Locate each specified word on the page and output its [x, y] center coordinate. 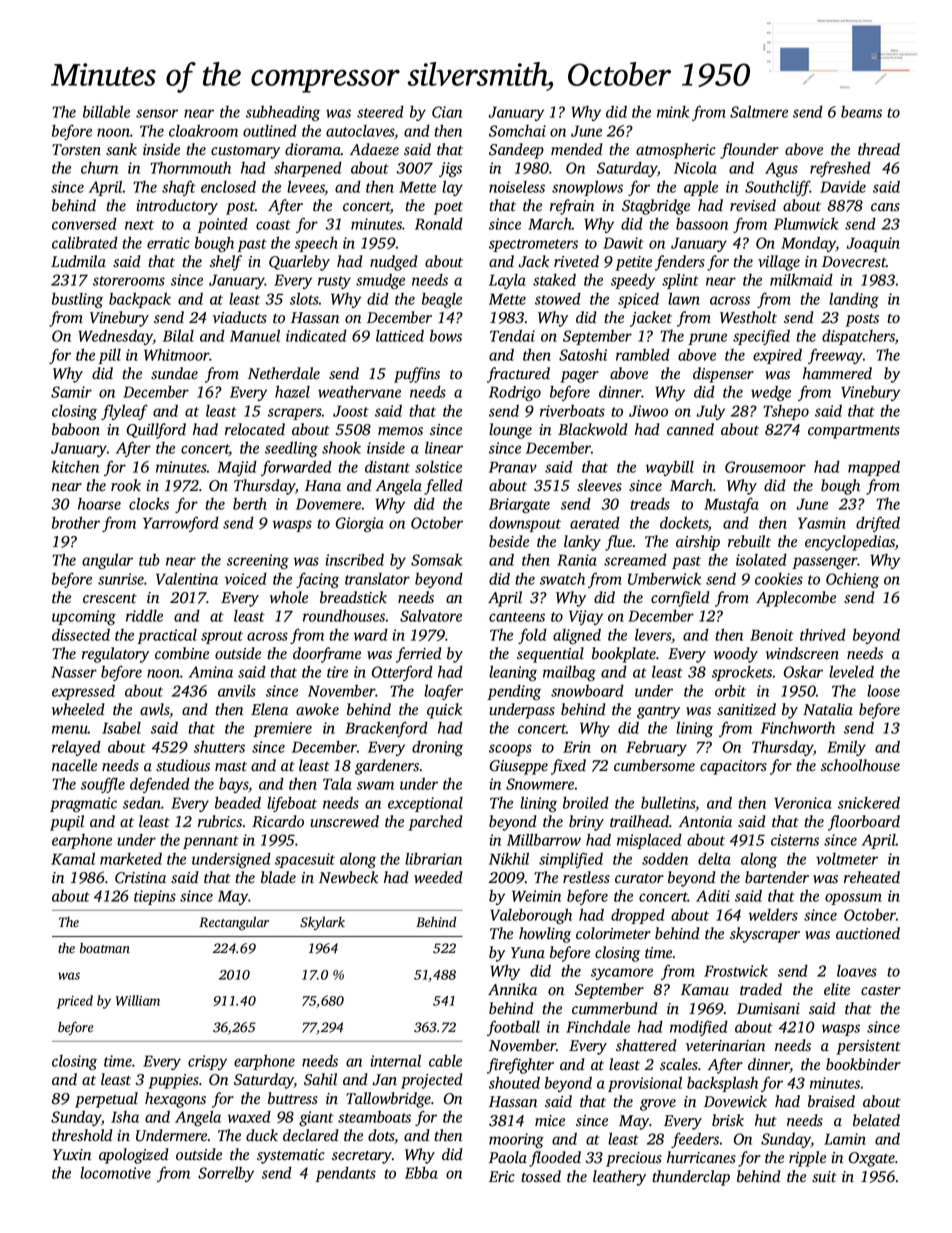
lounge [510, 431]
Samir [71, 392]
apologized [134, 1156]
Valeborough [531, 916]
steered [380, 112]
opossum [853, 899]
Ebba [421, 1173]
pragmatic [83, 804]
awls [155, 710]
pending [514, 692]
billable [106, 111]
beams [861, 112]
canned [690, 429]
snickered [869, 803]
